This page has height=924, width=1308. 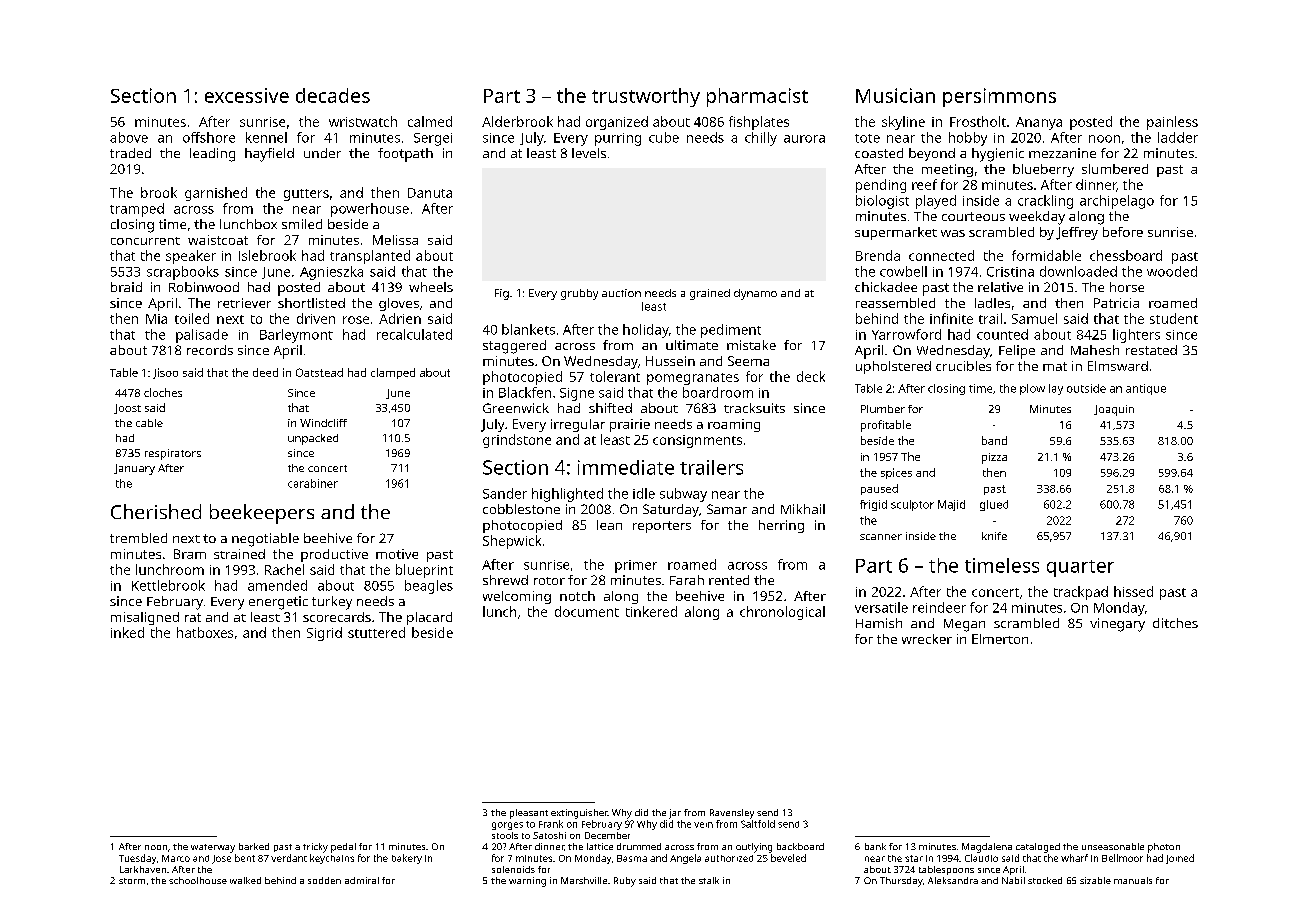 I want to click on Joaquin, so click(x=1114, y=410).
